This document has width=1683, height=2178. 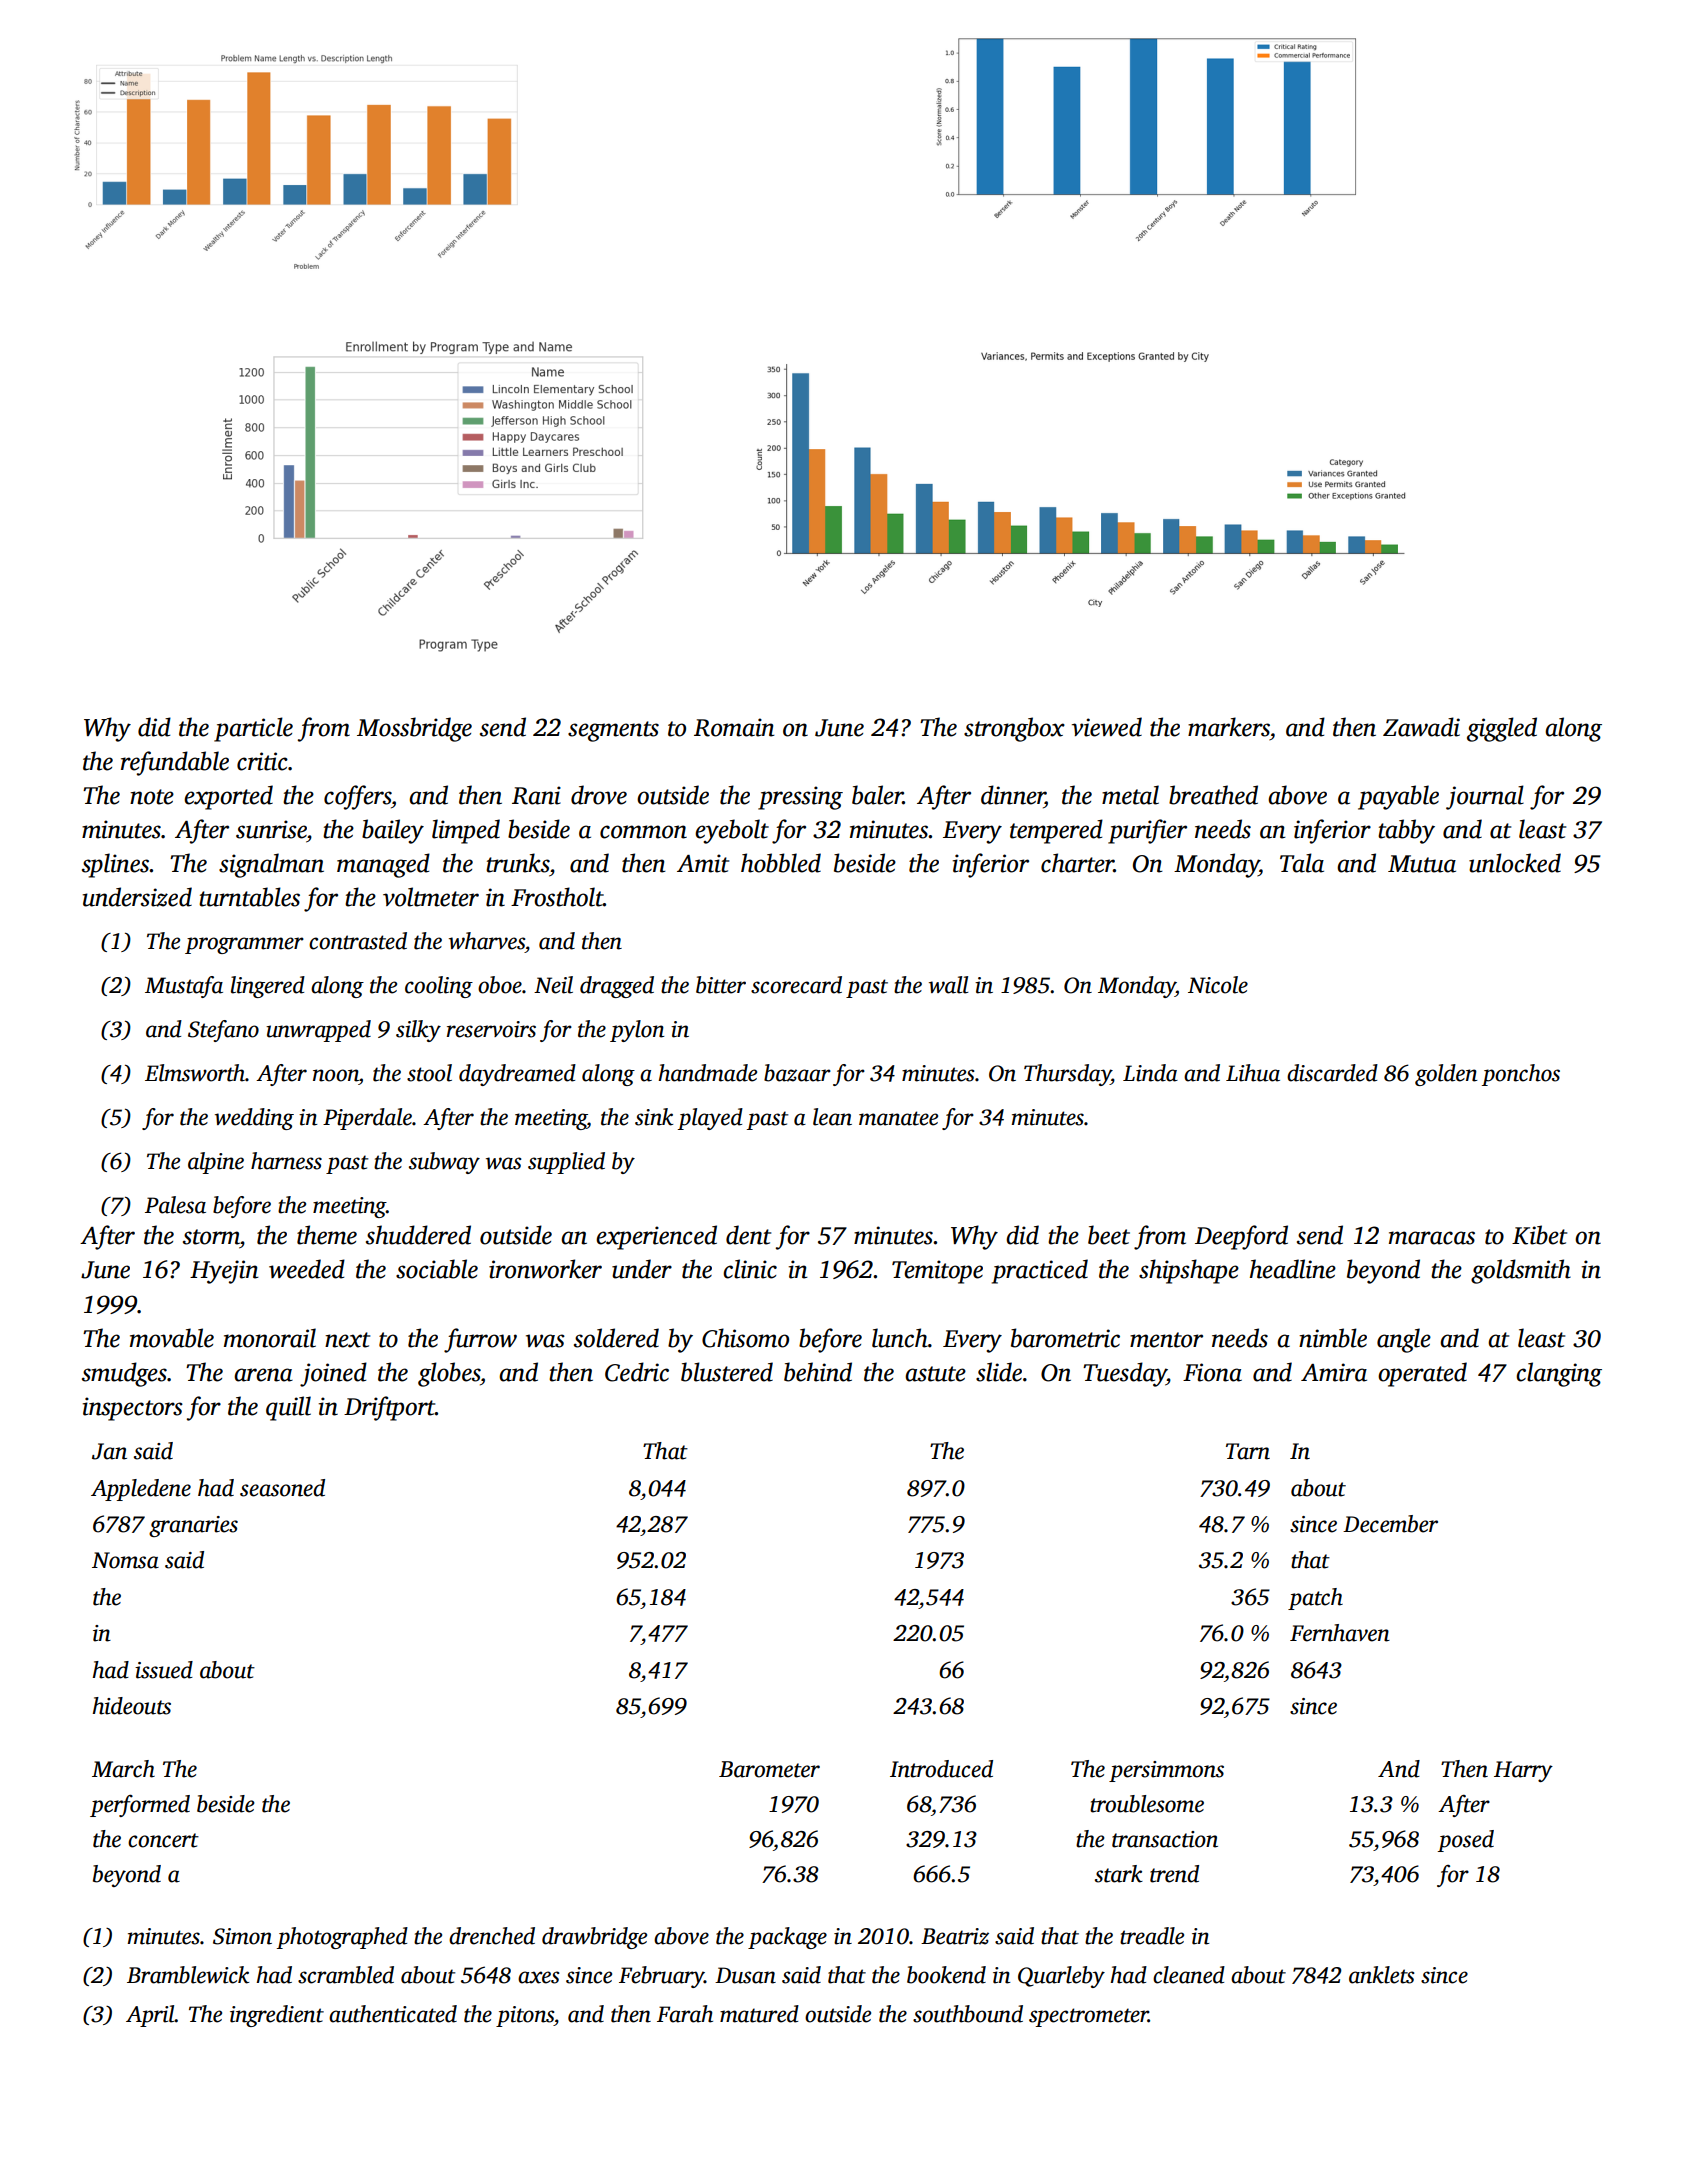 What do you see at coordinates (141, 1490) in the document?
I see `Appledene` at bounding box center [141, 1490].
